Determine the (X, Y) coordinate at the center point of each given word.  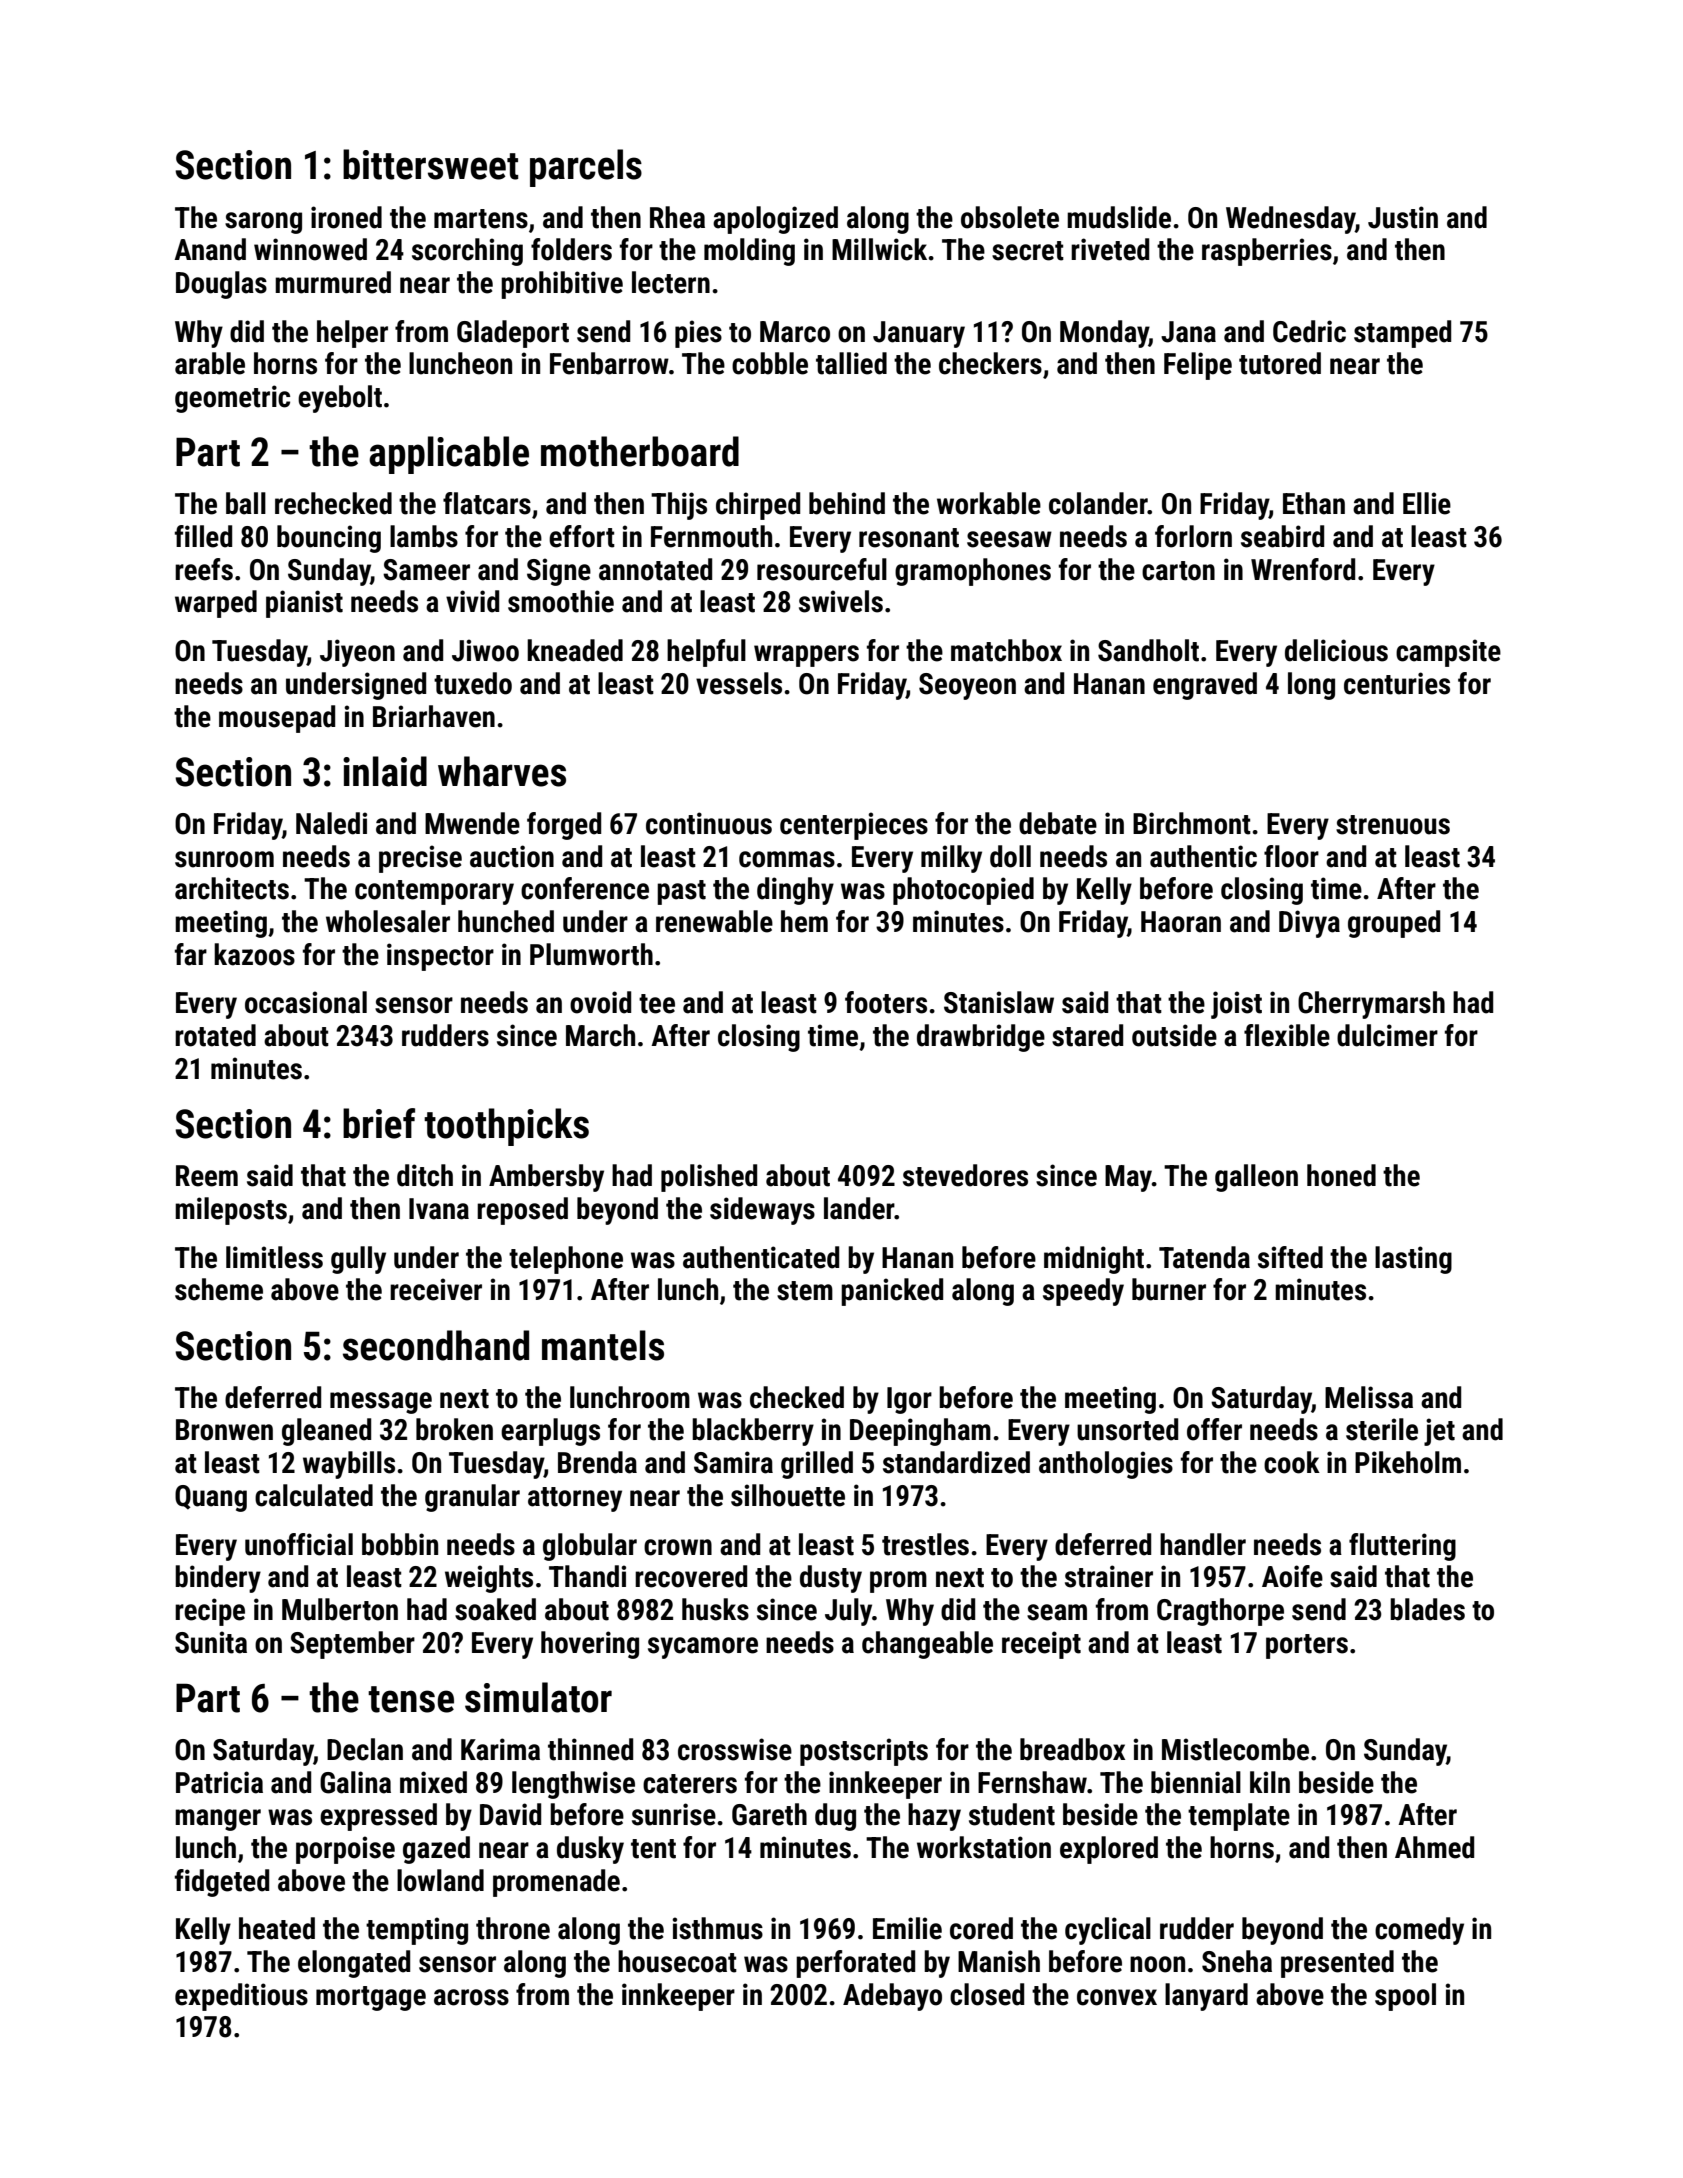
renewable (714, 921)
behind (847, 503)
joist (1236, 1005)
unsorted (1127, 1429)
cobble (770, 363)
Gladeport (513, 334)
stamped (1402, 334)
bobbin (400, 1544)
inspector (440, 957)
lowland (440, 1880)
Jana (1188, 332)
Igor (909, 1400)
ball (246, 503)
